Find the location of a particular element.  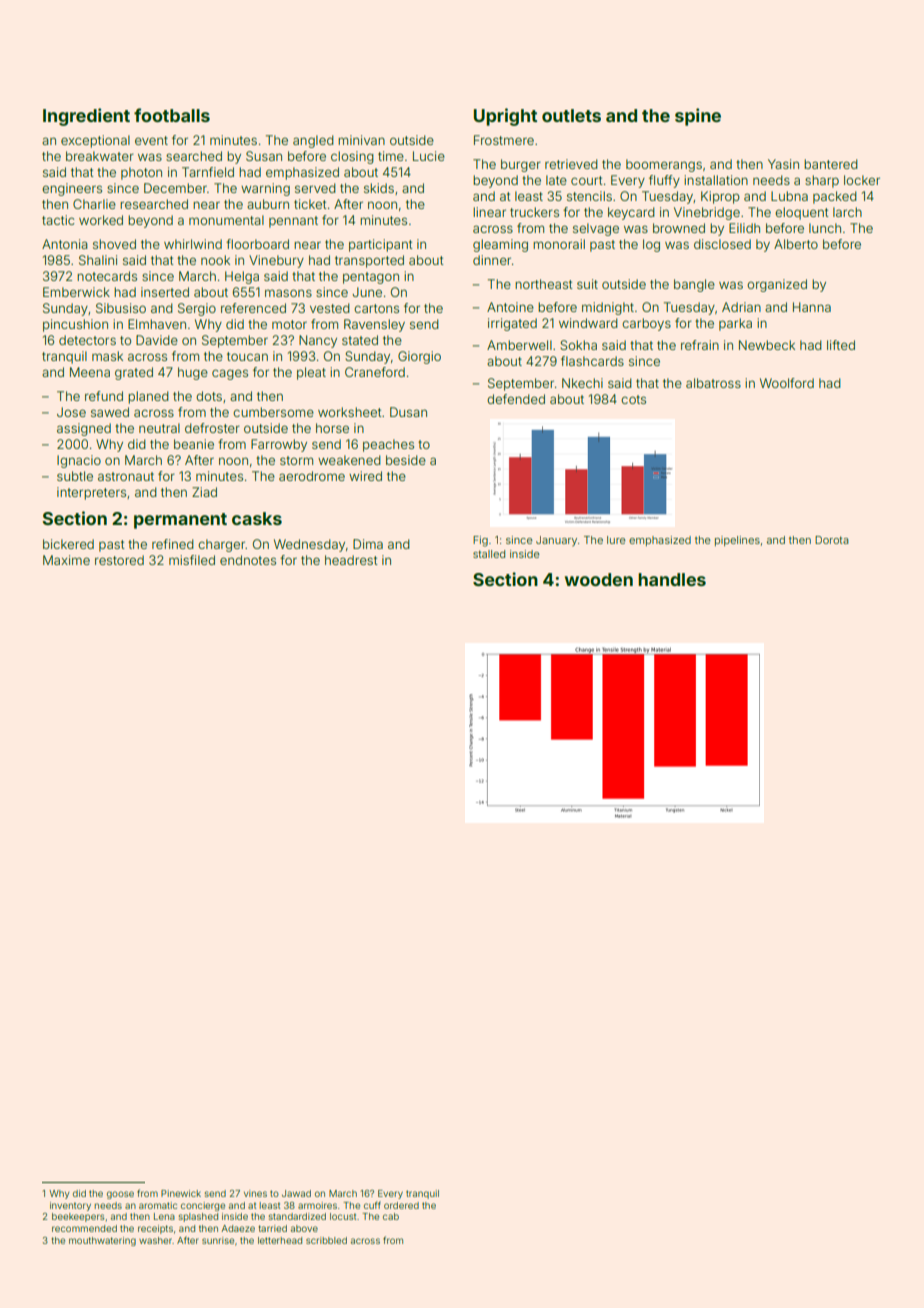

breakwater is located at coordinates (100, 156).
